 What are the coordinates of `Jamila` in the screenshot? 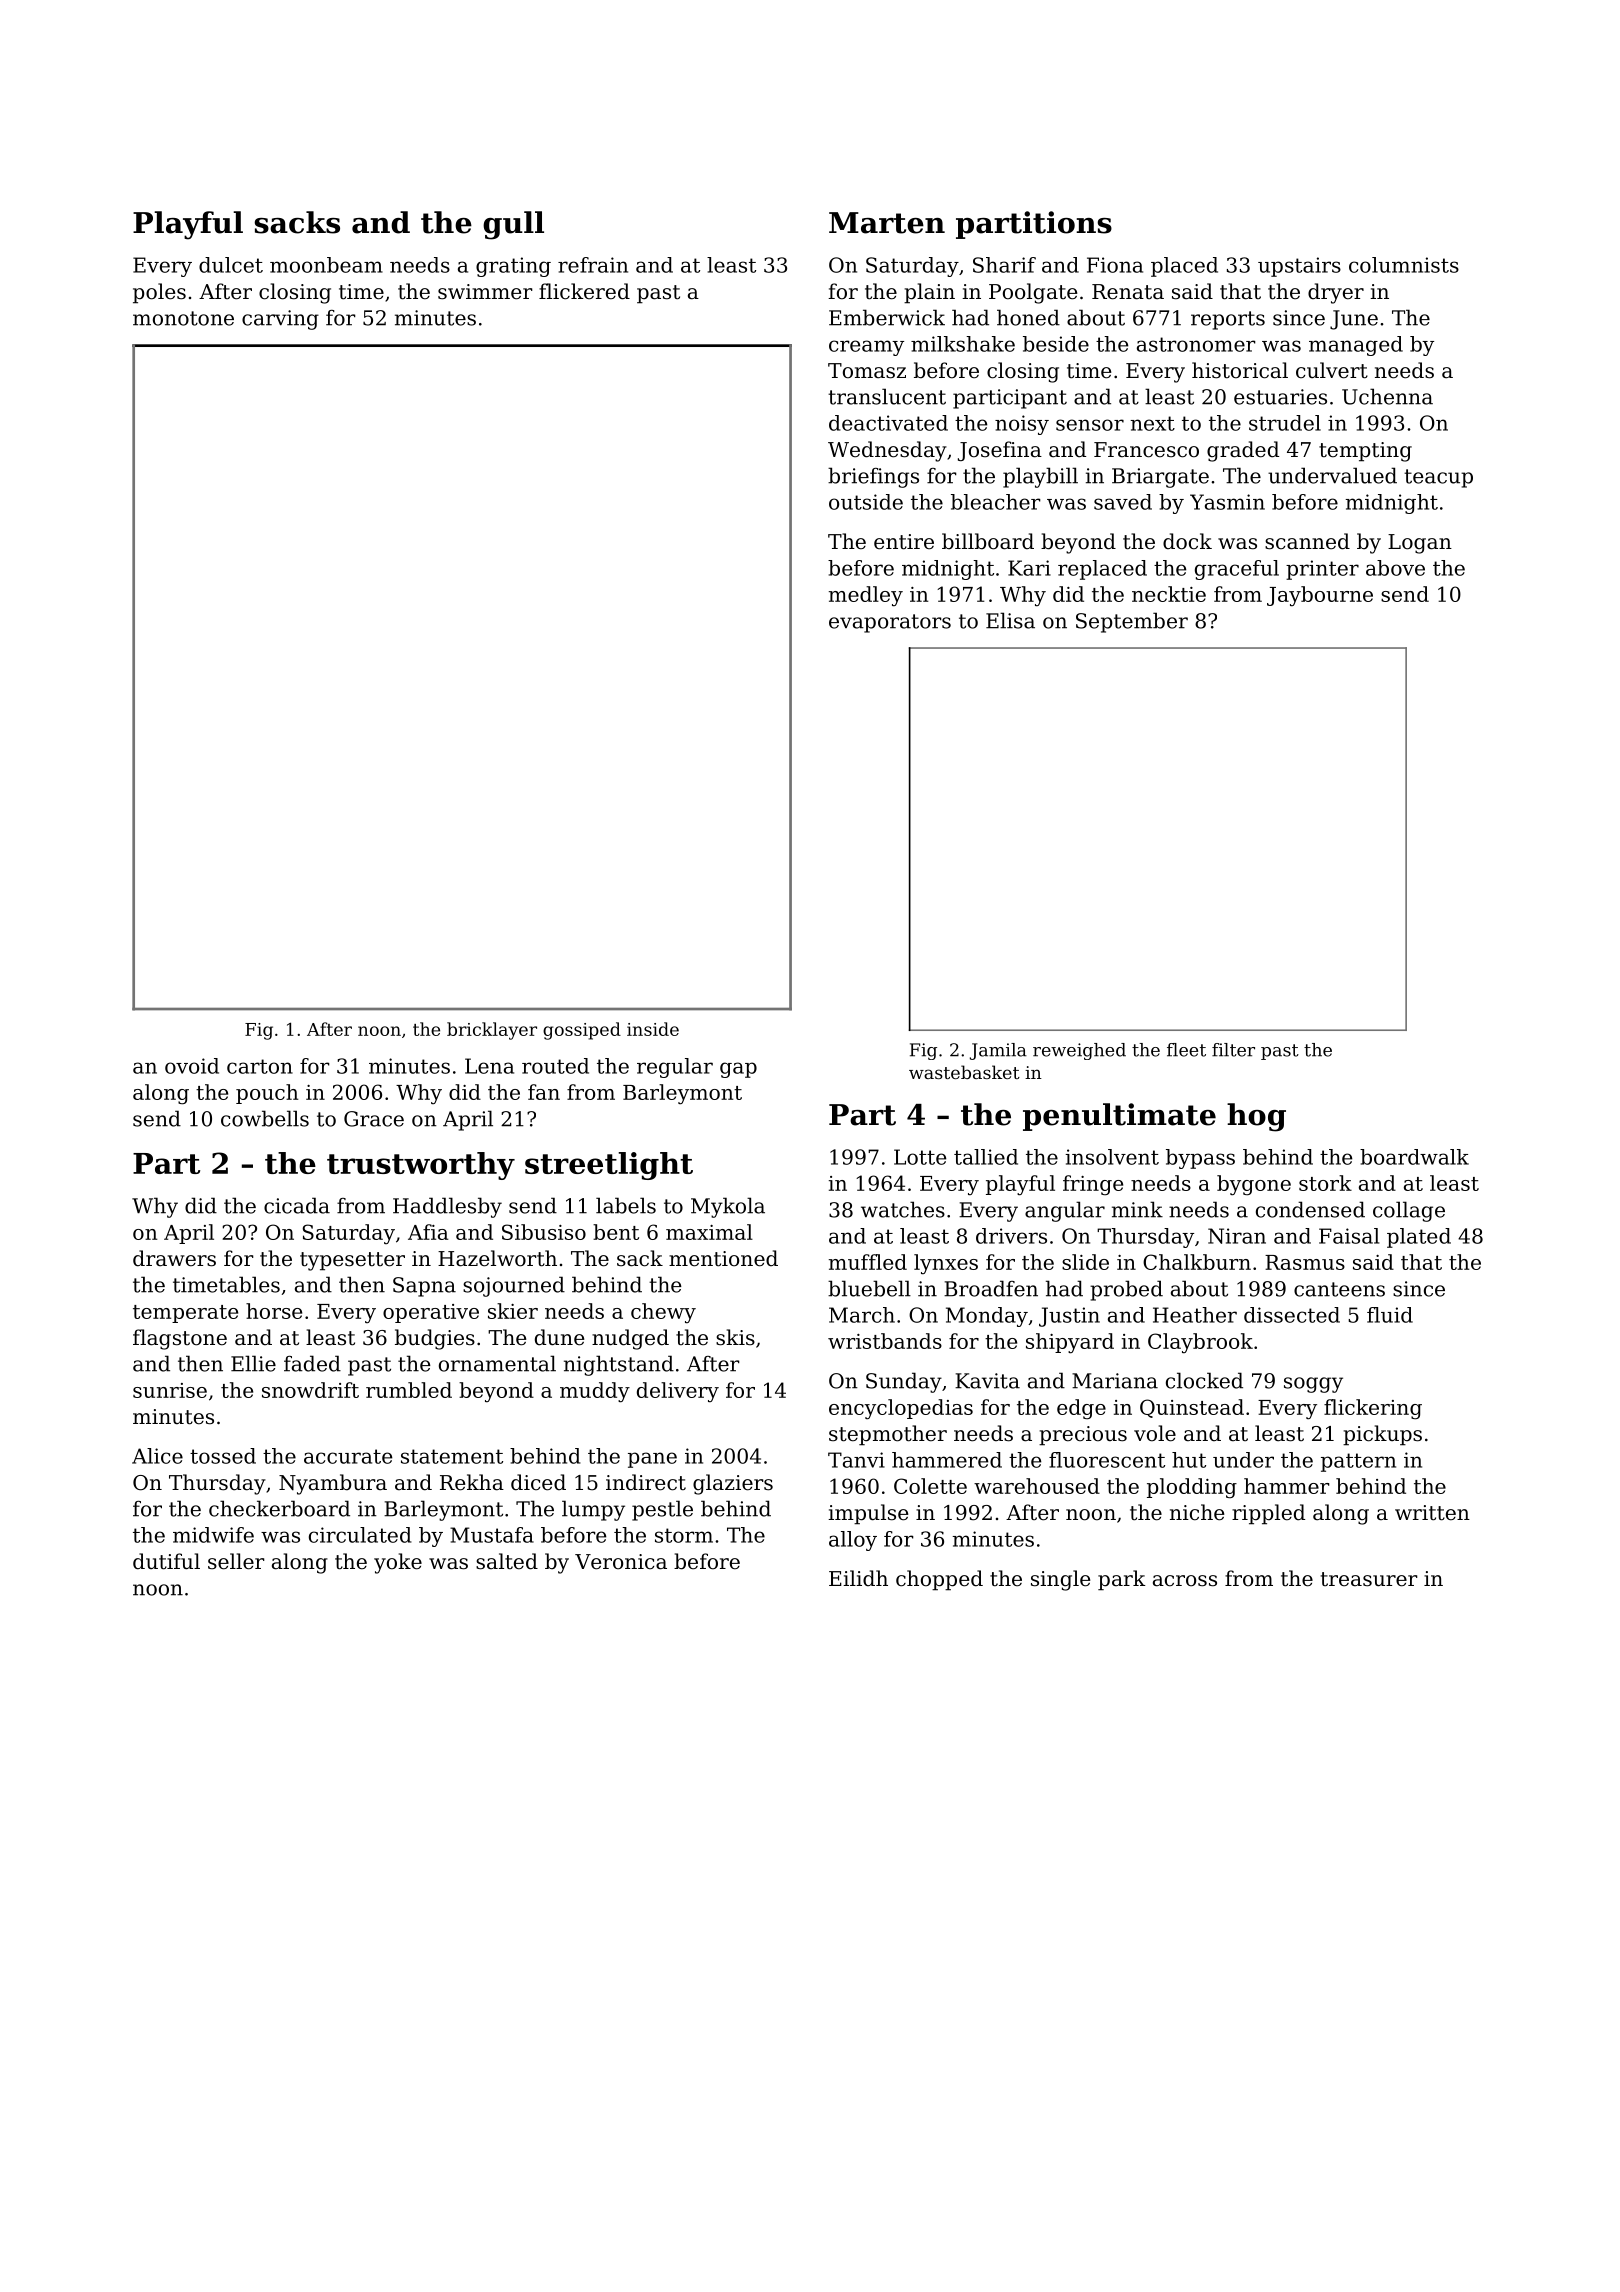 It's located at (998, 1051).
